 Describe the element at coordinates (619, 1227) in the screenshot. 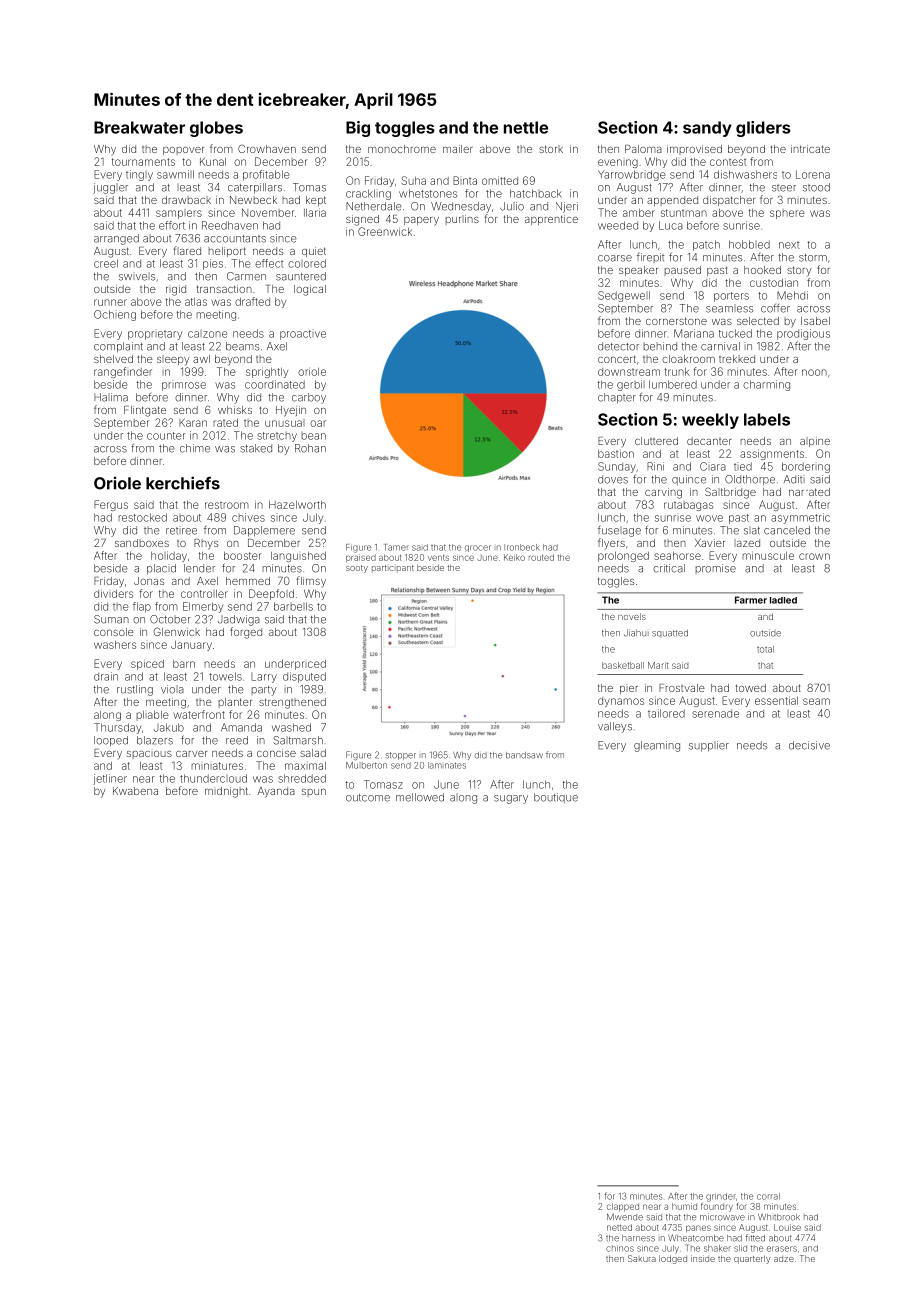

I see `netted` at that location.
